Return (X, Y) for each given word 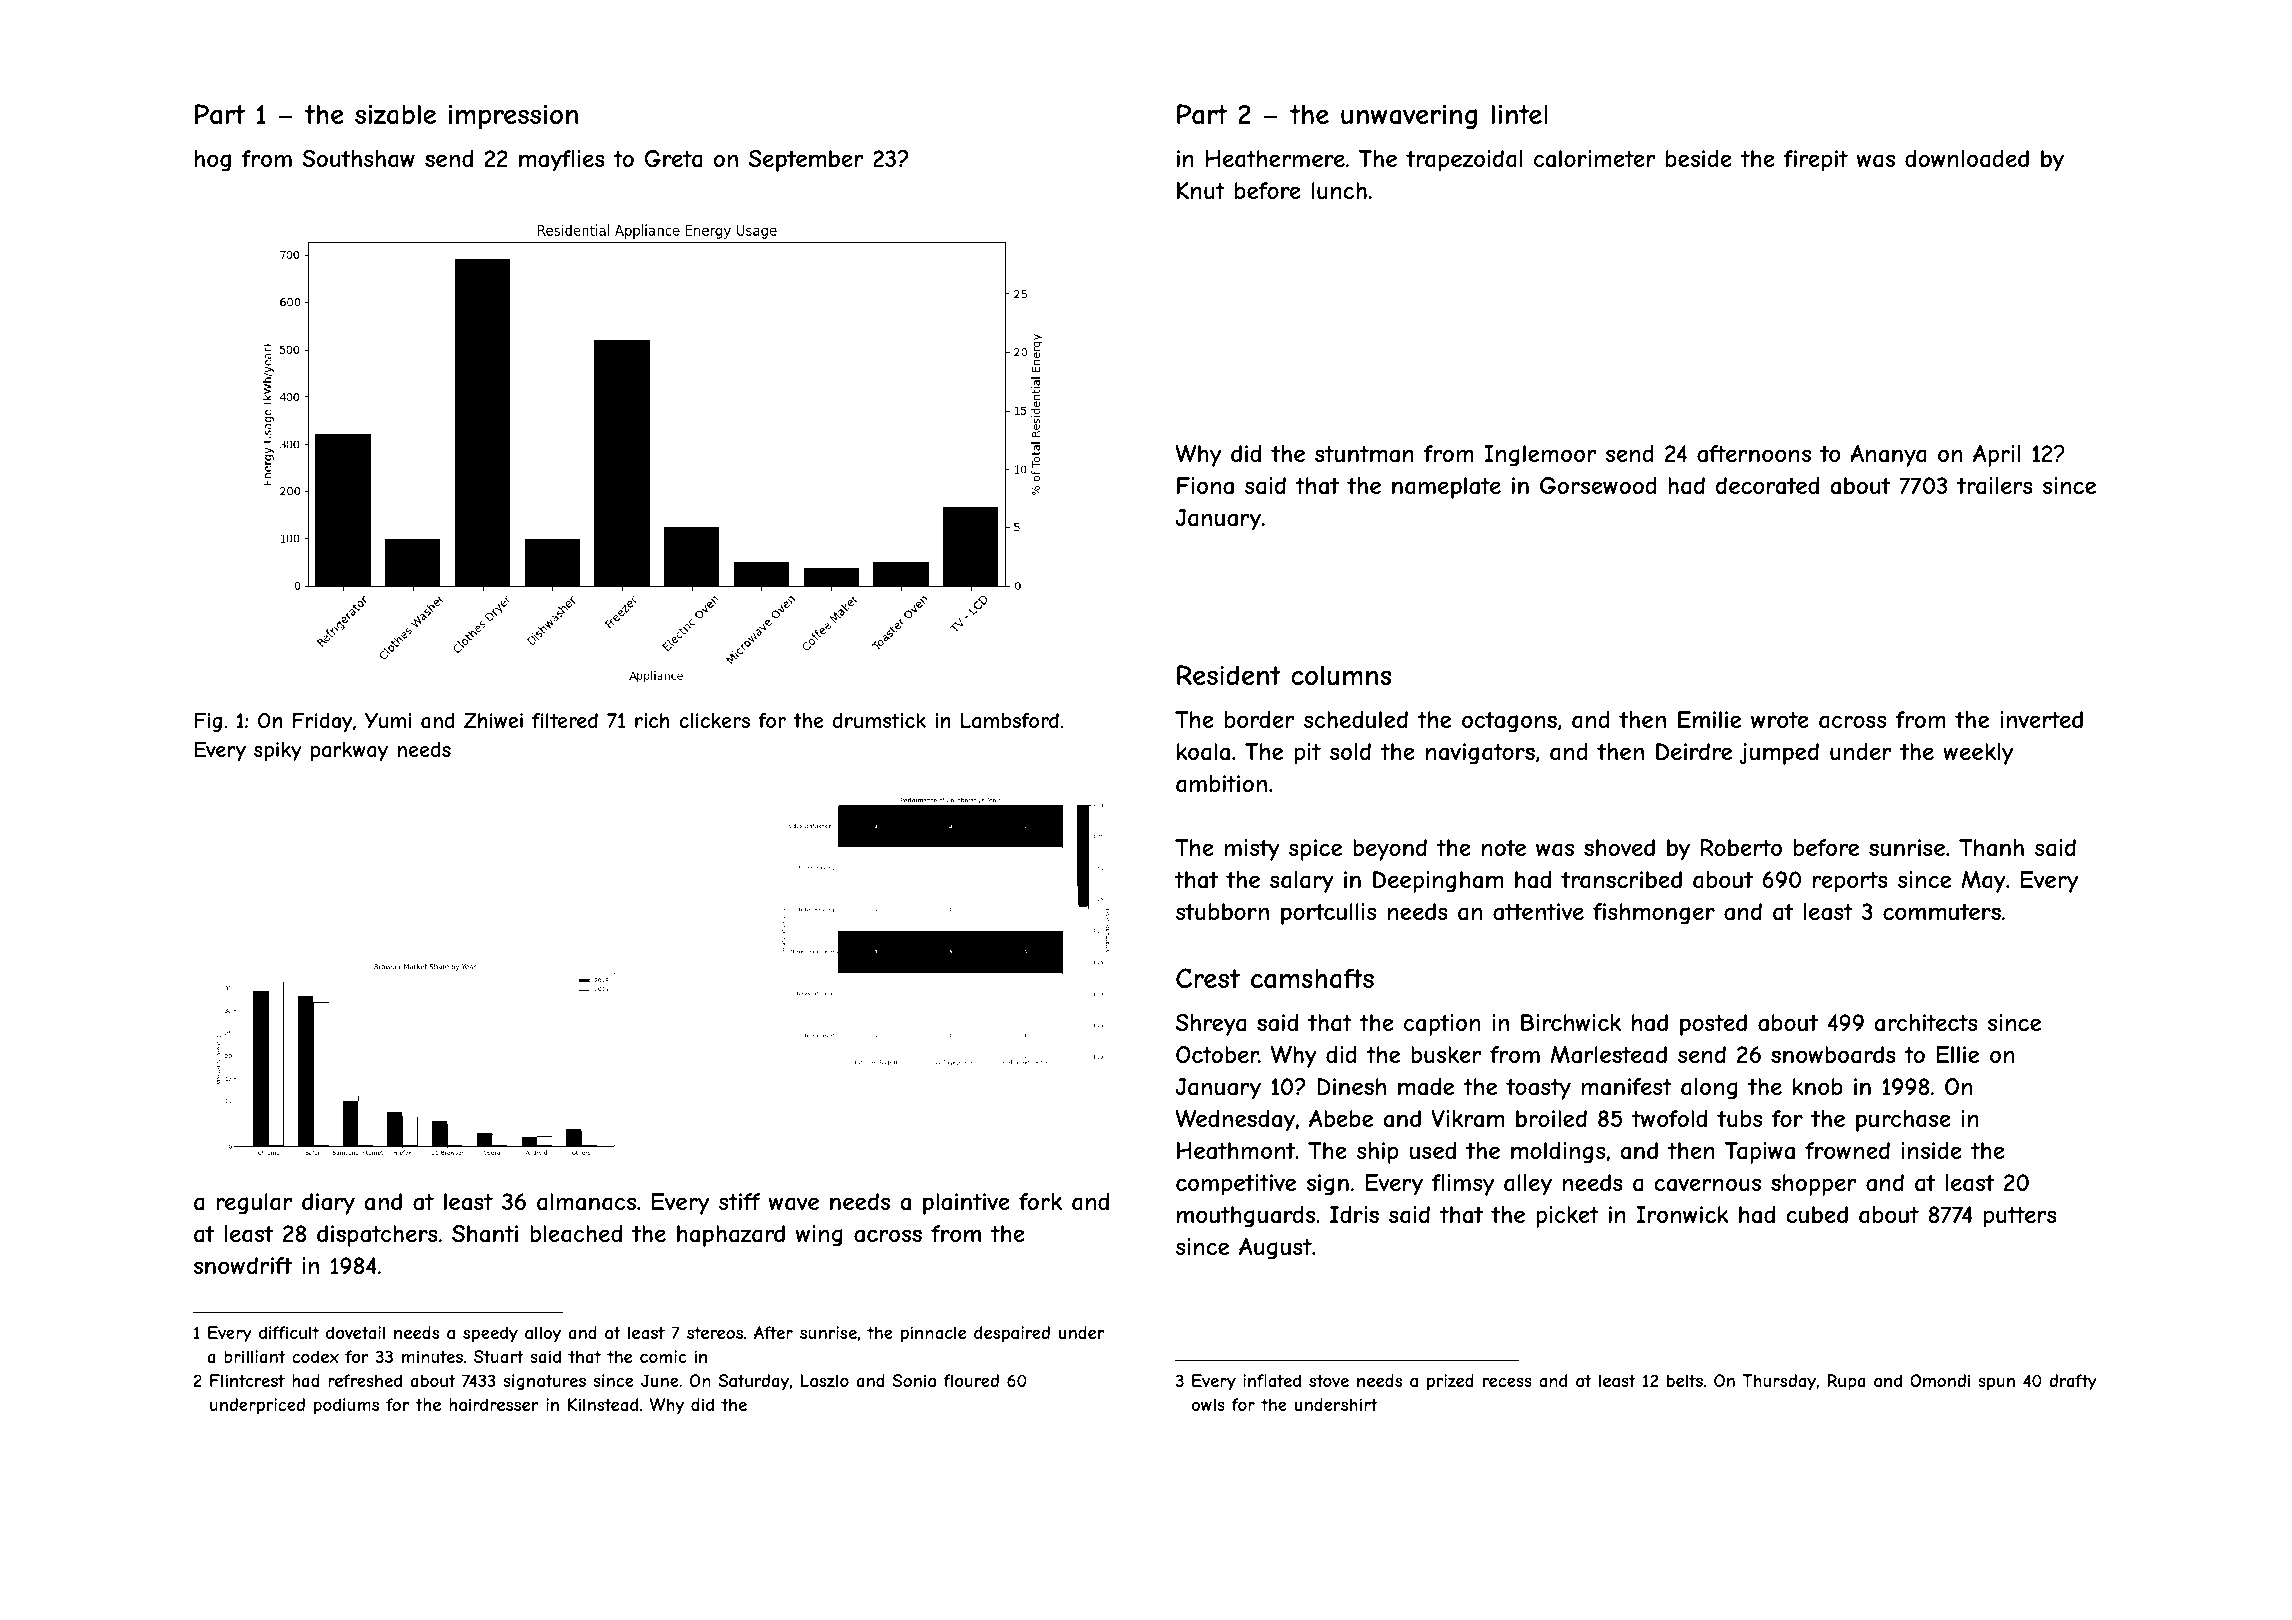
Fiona (1205, 486)
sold (1350, 751)
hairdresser (494, 1404)
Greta (673, 159)
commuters (1942, 911)
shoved (1619, 847)
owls (1208, 1404)
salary (1302, 882)
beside (1699, 158)
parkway (349, 751)
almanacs (586, 1202)
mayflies (562, 161)
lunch (1339, 190)
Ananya (1888, 456)
